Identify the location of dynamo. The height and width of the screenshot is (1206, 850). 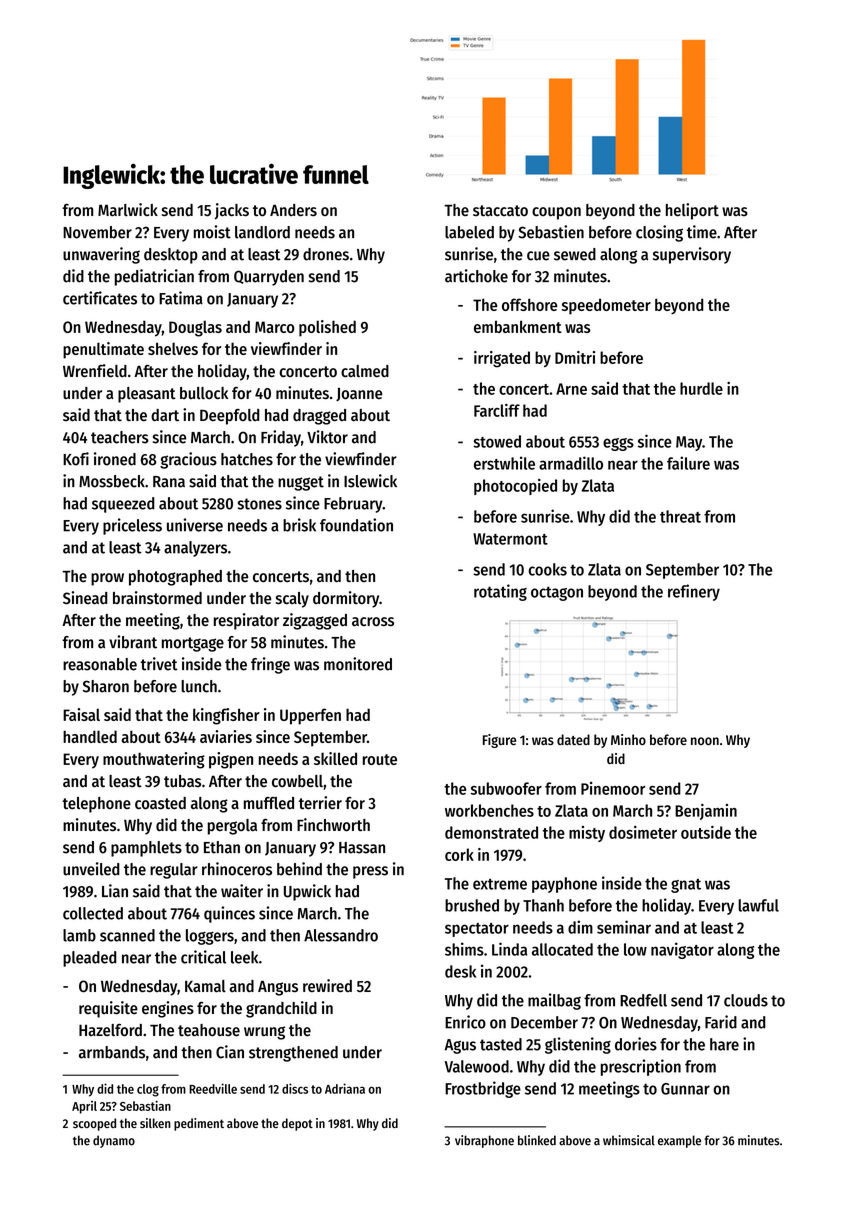
(114, 1141).
